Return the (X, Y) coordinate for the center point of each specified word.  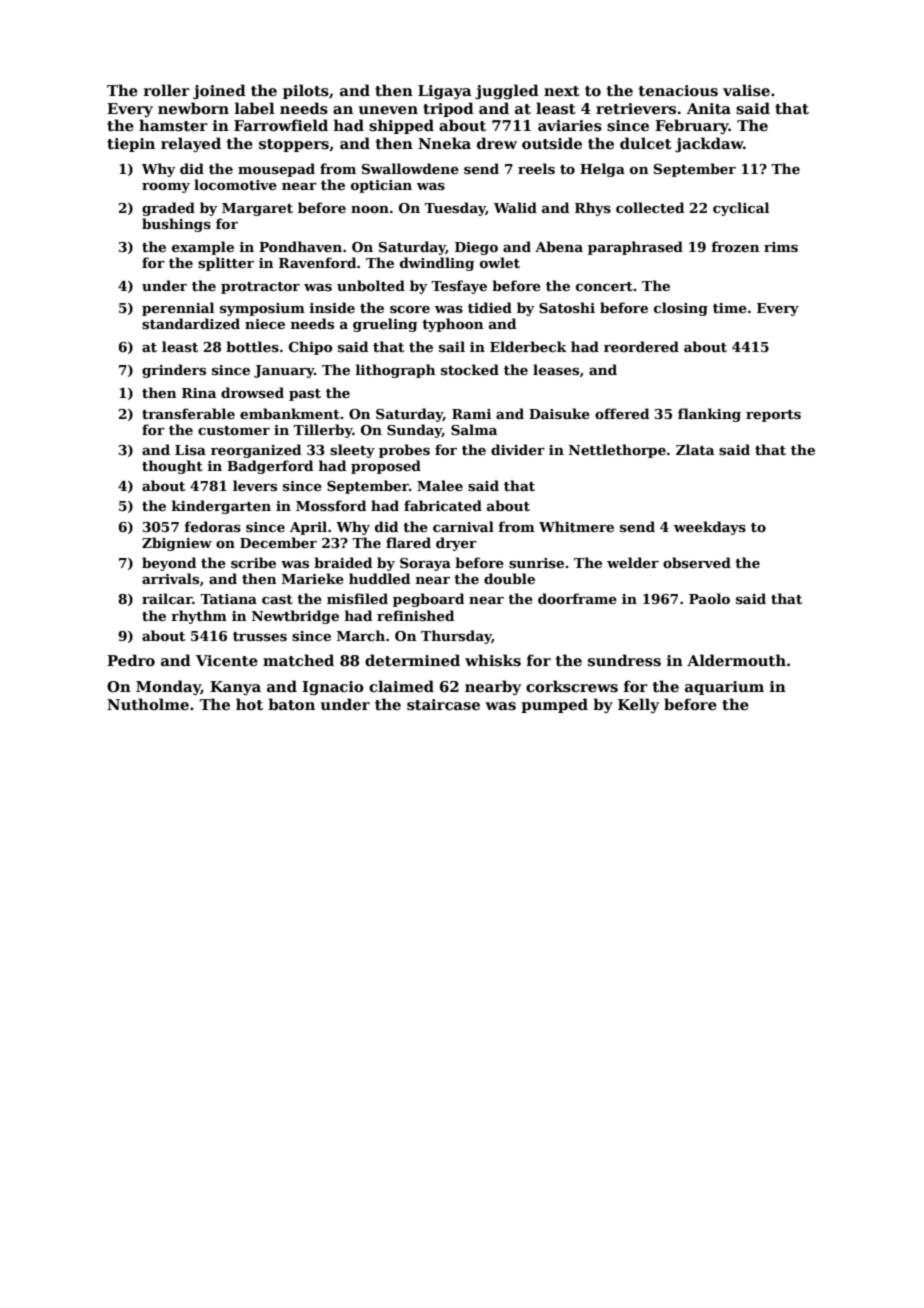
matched (298, 660)
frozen (735, 246)
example (203, 248)
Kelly (638, 705)
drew (497, 143)
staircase (443, 705)
